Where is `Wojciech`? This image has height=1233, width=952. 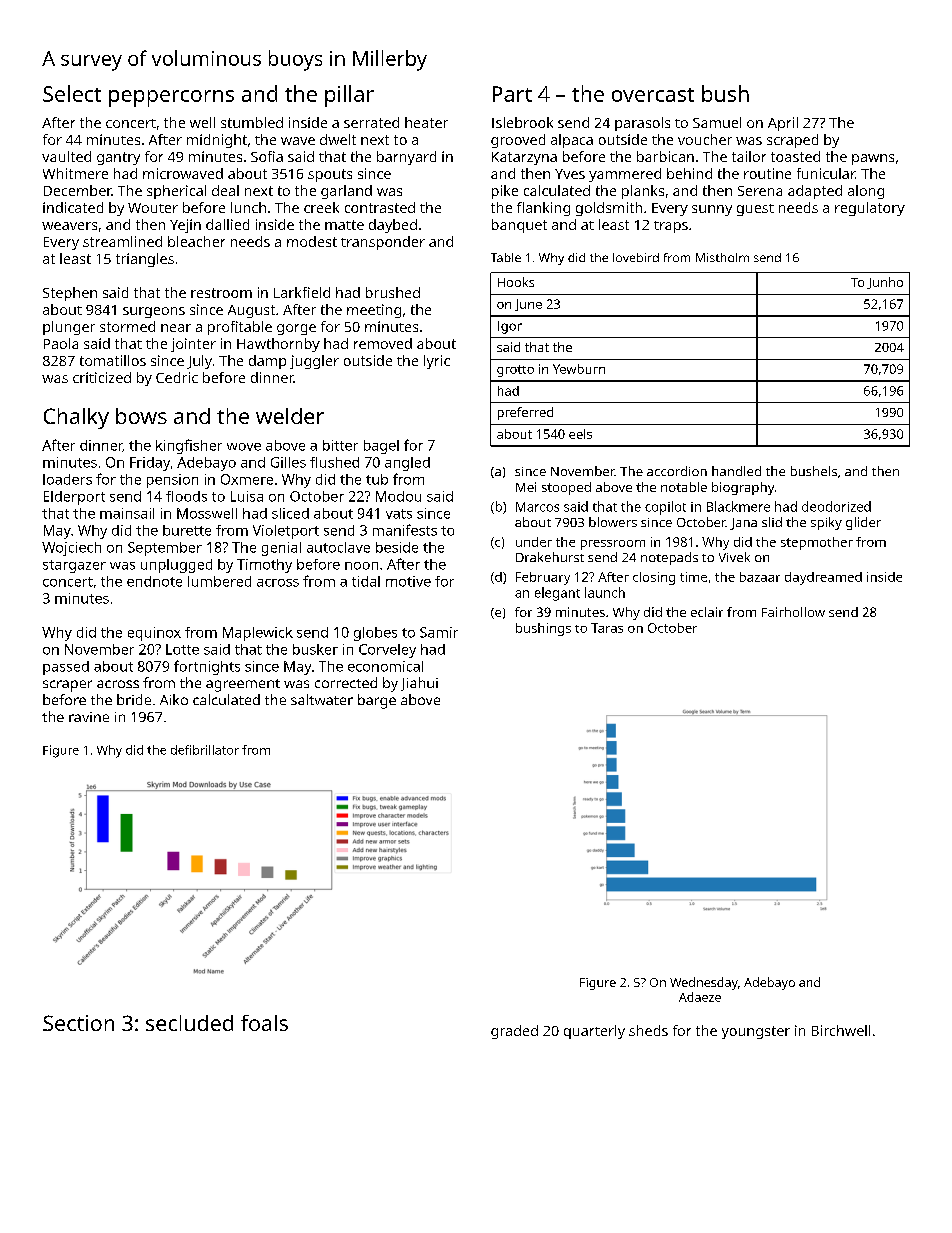 Wojciech is located at coordinates (71, 549).
